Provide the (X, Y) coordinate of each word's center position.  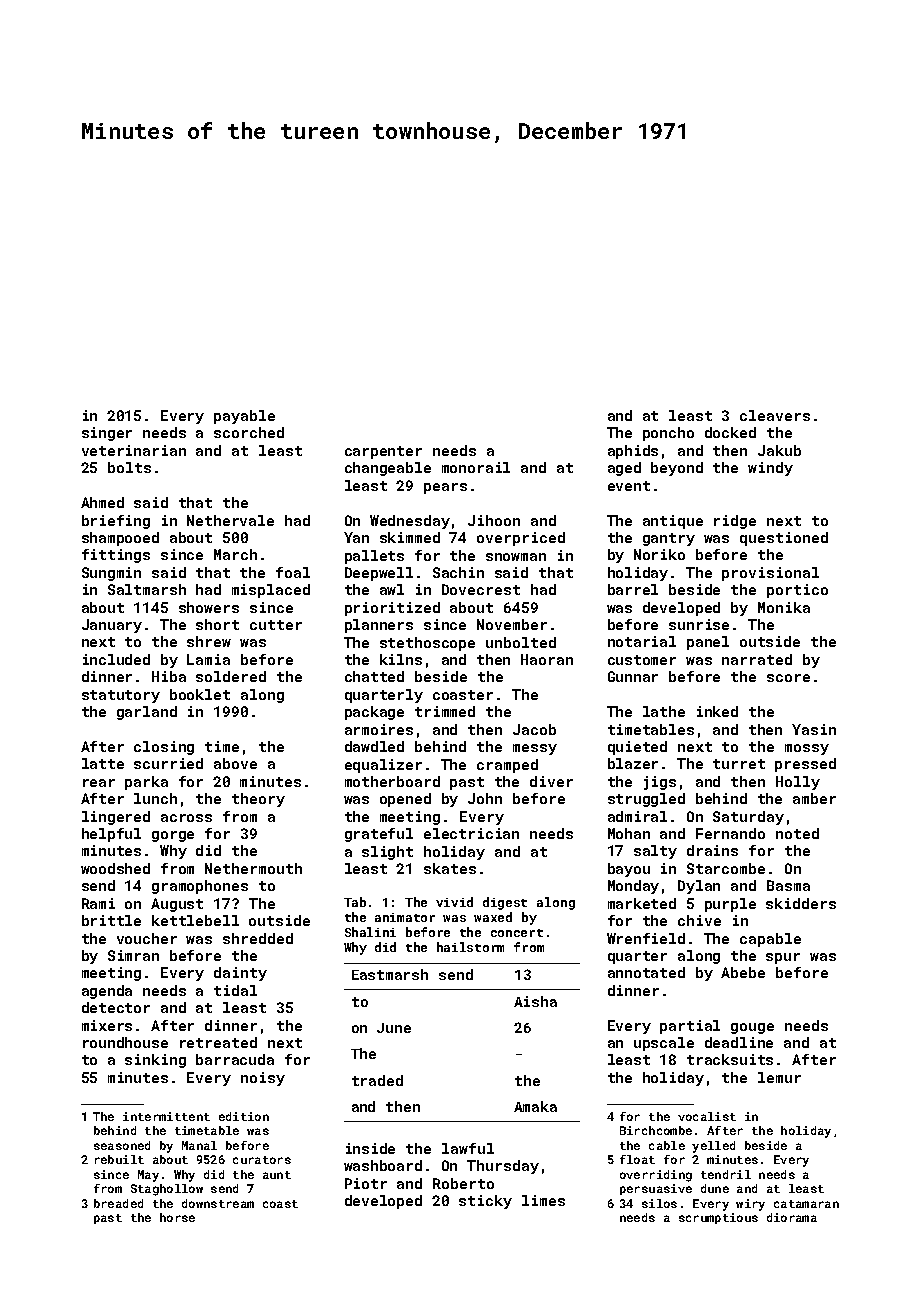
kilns (401, 659)
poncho (668, 434)
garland (147, 713)
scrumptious (718, 1218)
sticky (485, 1202)
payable (244, 417)
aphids (633, 452)
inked (717, 711)
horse (177, 1217)
